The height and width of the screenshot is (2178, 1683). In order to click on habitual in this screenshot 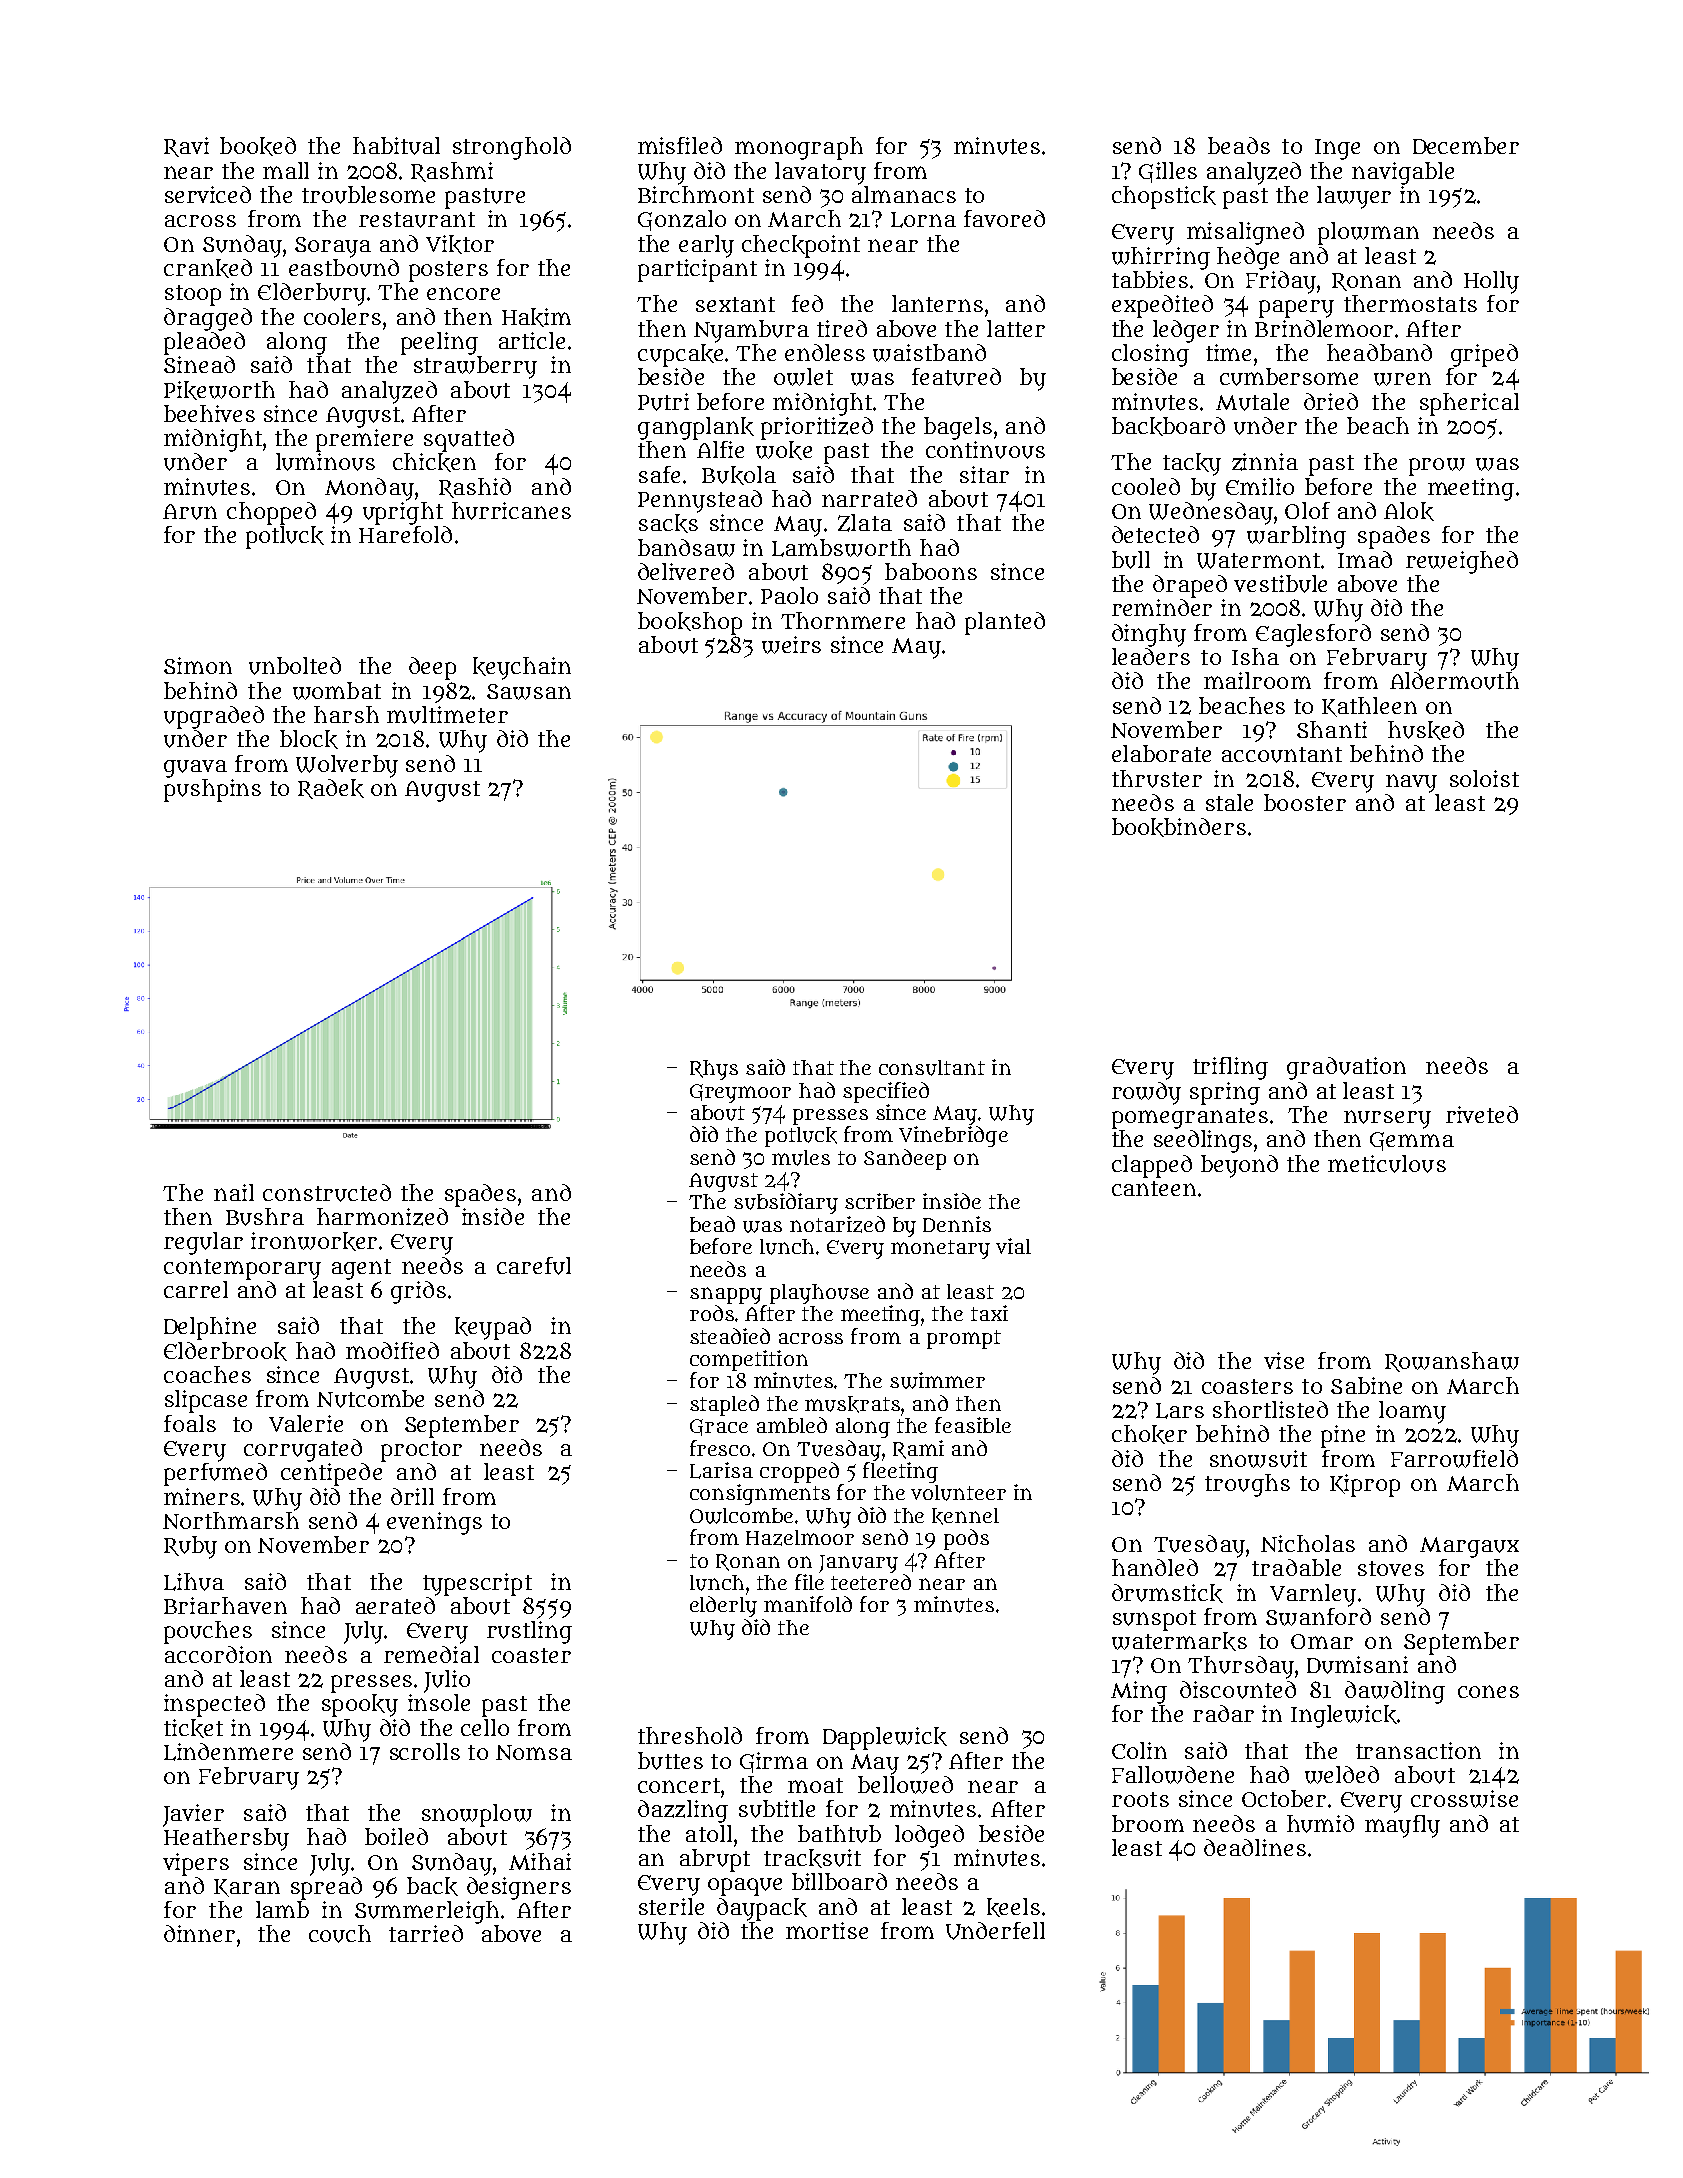, I will do `click(396, 146)`.
